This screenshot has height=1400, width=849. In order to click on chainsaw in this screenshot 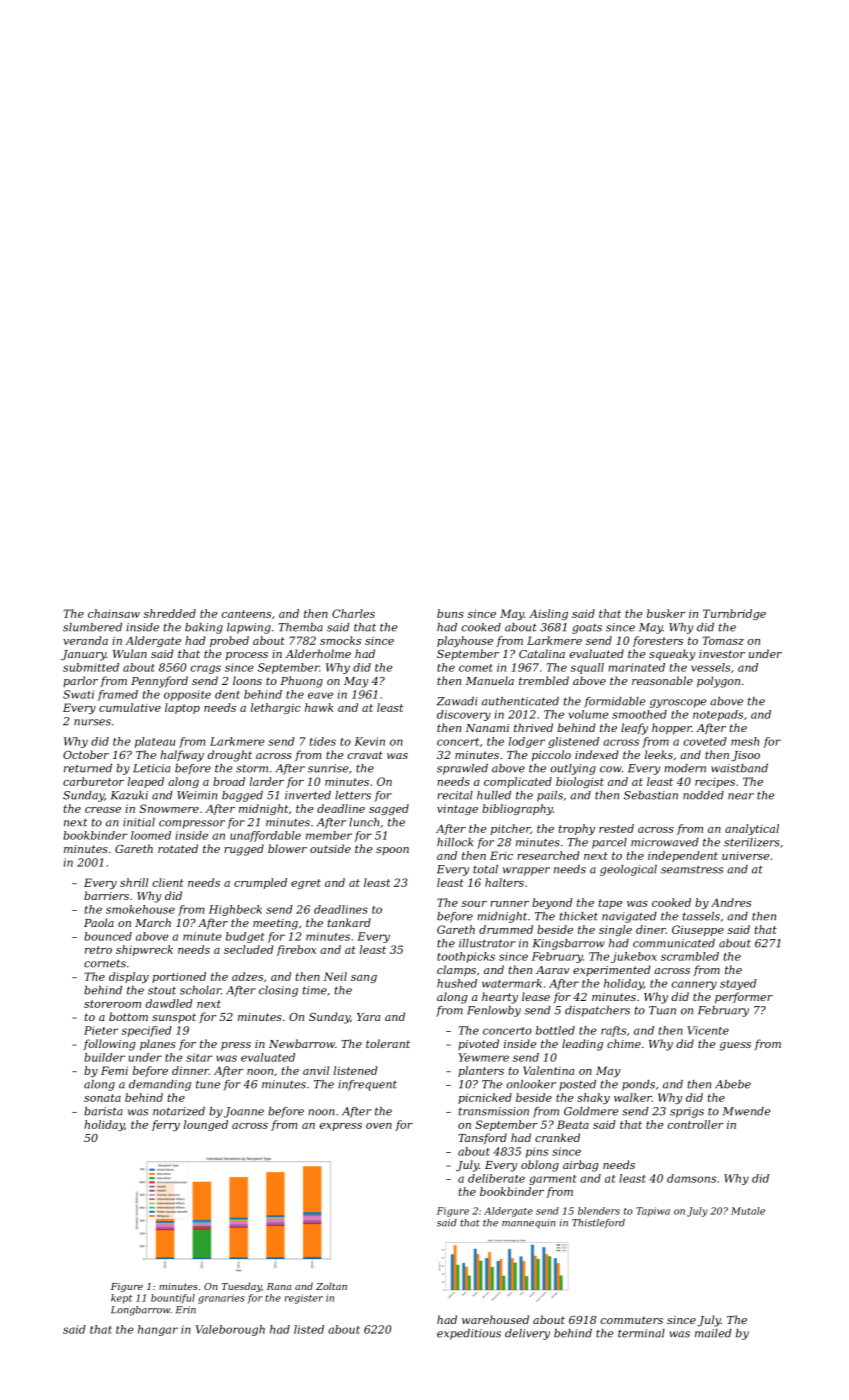, I will do `click(114, 613)`.
